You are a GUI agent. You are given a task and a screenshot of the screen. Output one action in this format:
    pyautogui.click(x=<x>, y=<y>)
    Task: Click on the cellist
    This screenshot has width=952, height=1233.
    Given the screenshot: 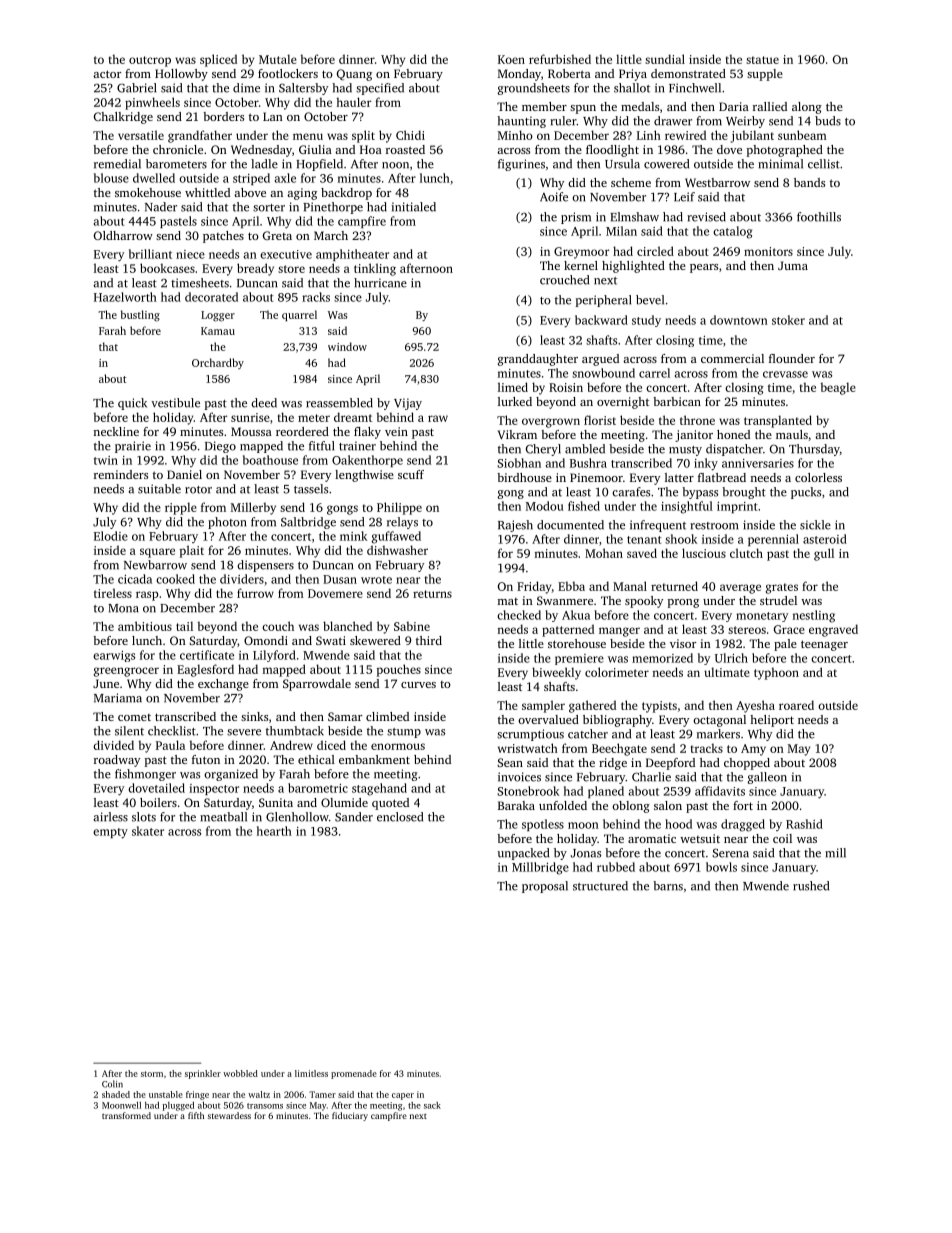 What is the action you would take?
    pyautogui.click(x=824, y=164)
